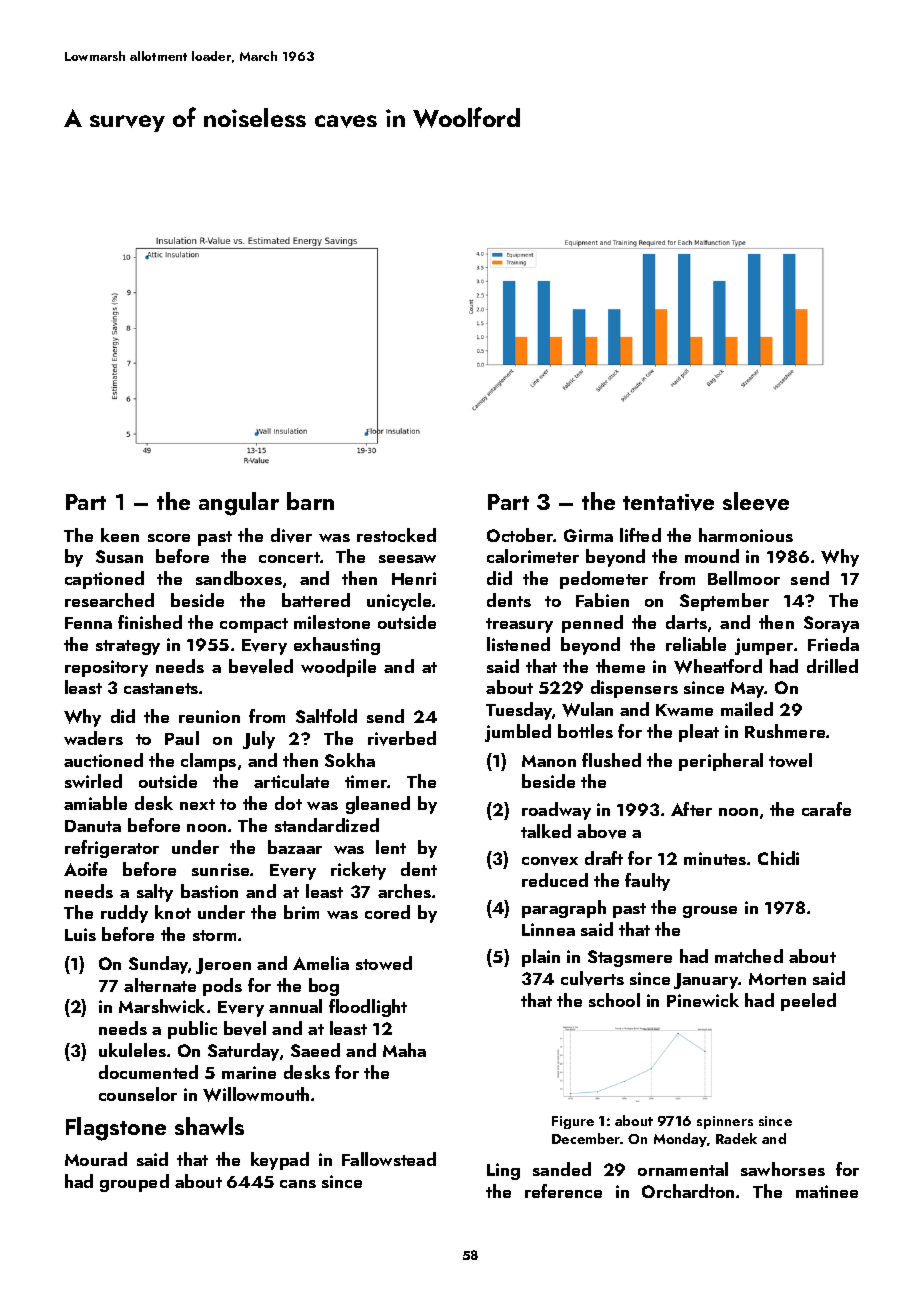 The image size is (924, 1311). I want to click on sanded, so click(562, 1169).
